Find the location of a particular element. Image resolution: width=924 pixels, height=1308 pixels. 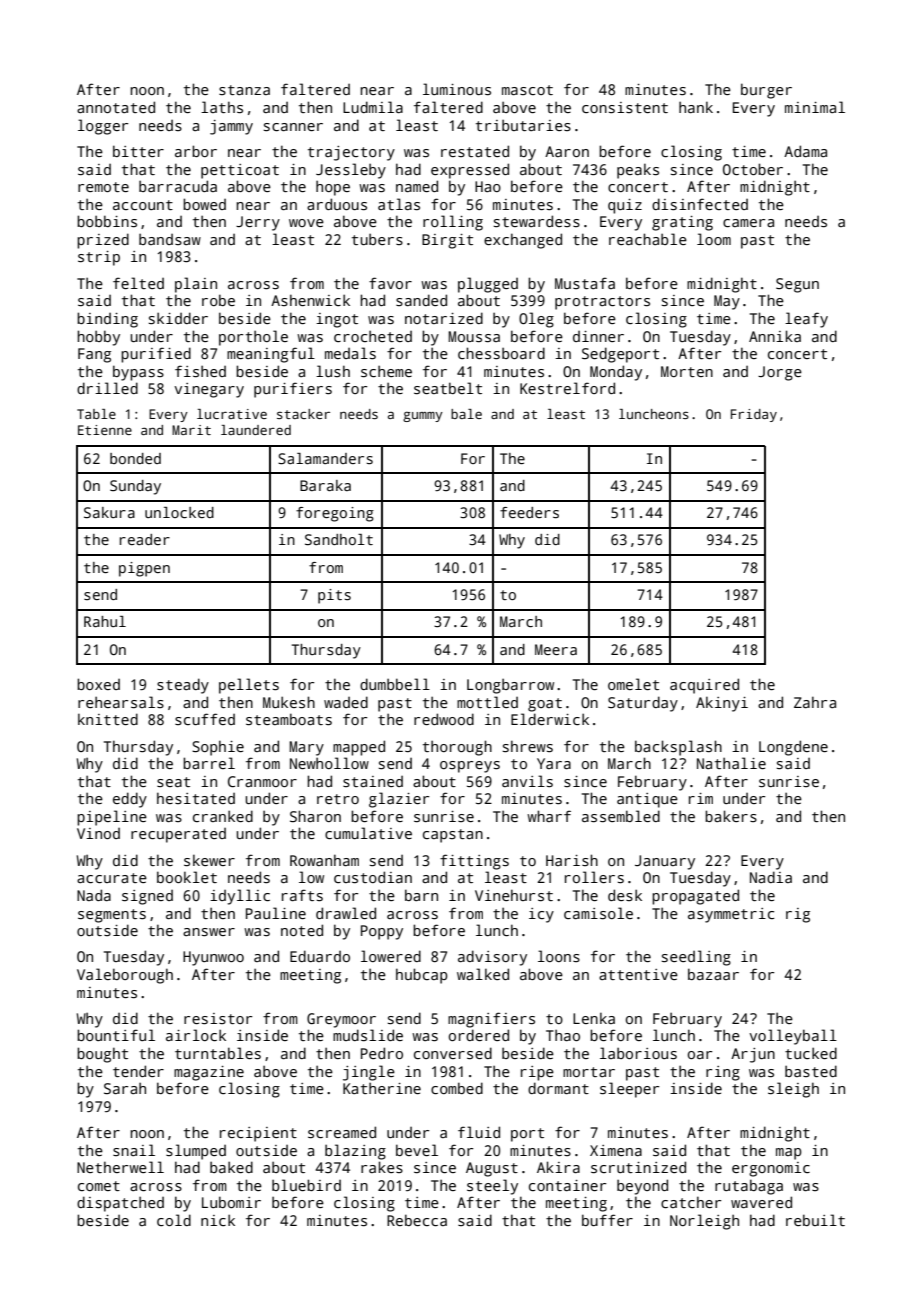

annotated is located at coordinates (116, 107).
